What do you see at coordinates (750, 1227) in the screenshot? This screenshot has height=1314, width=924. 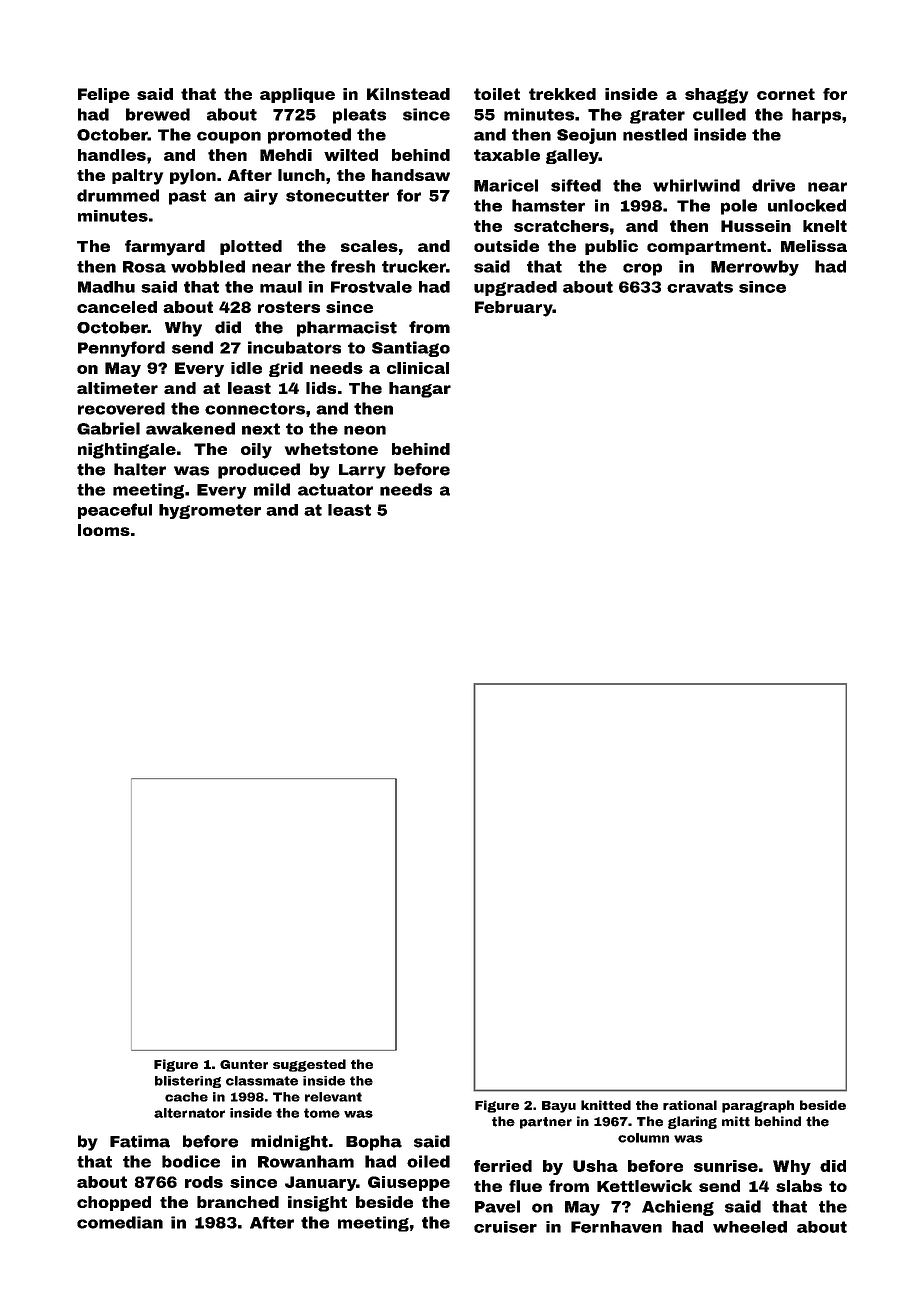 I see `wheeled` at bounding box center [750, 1227].
